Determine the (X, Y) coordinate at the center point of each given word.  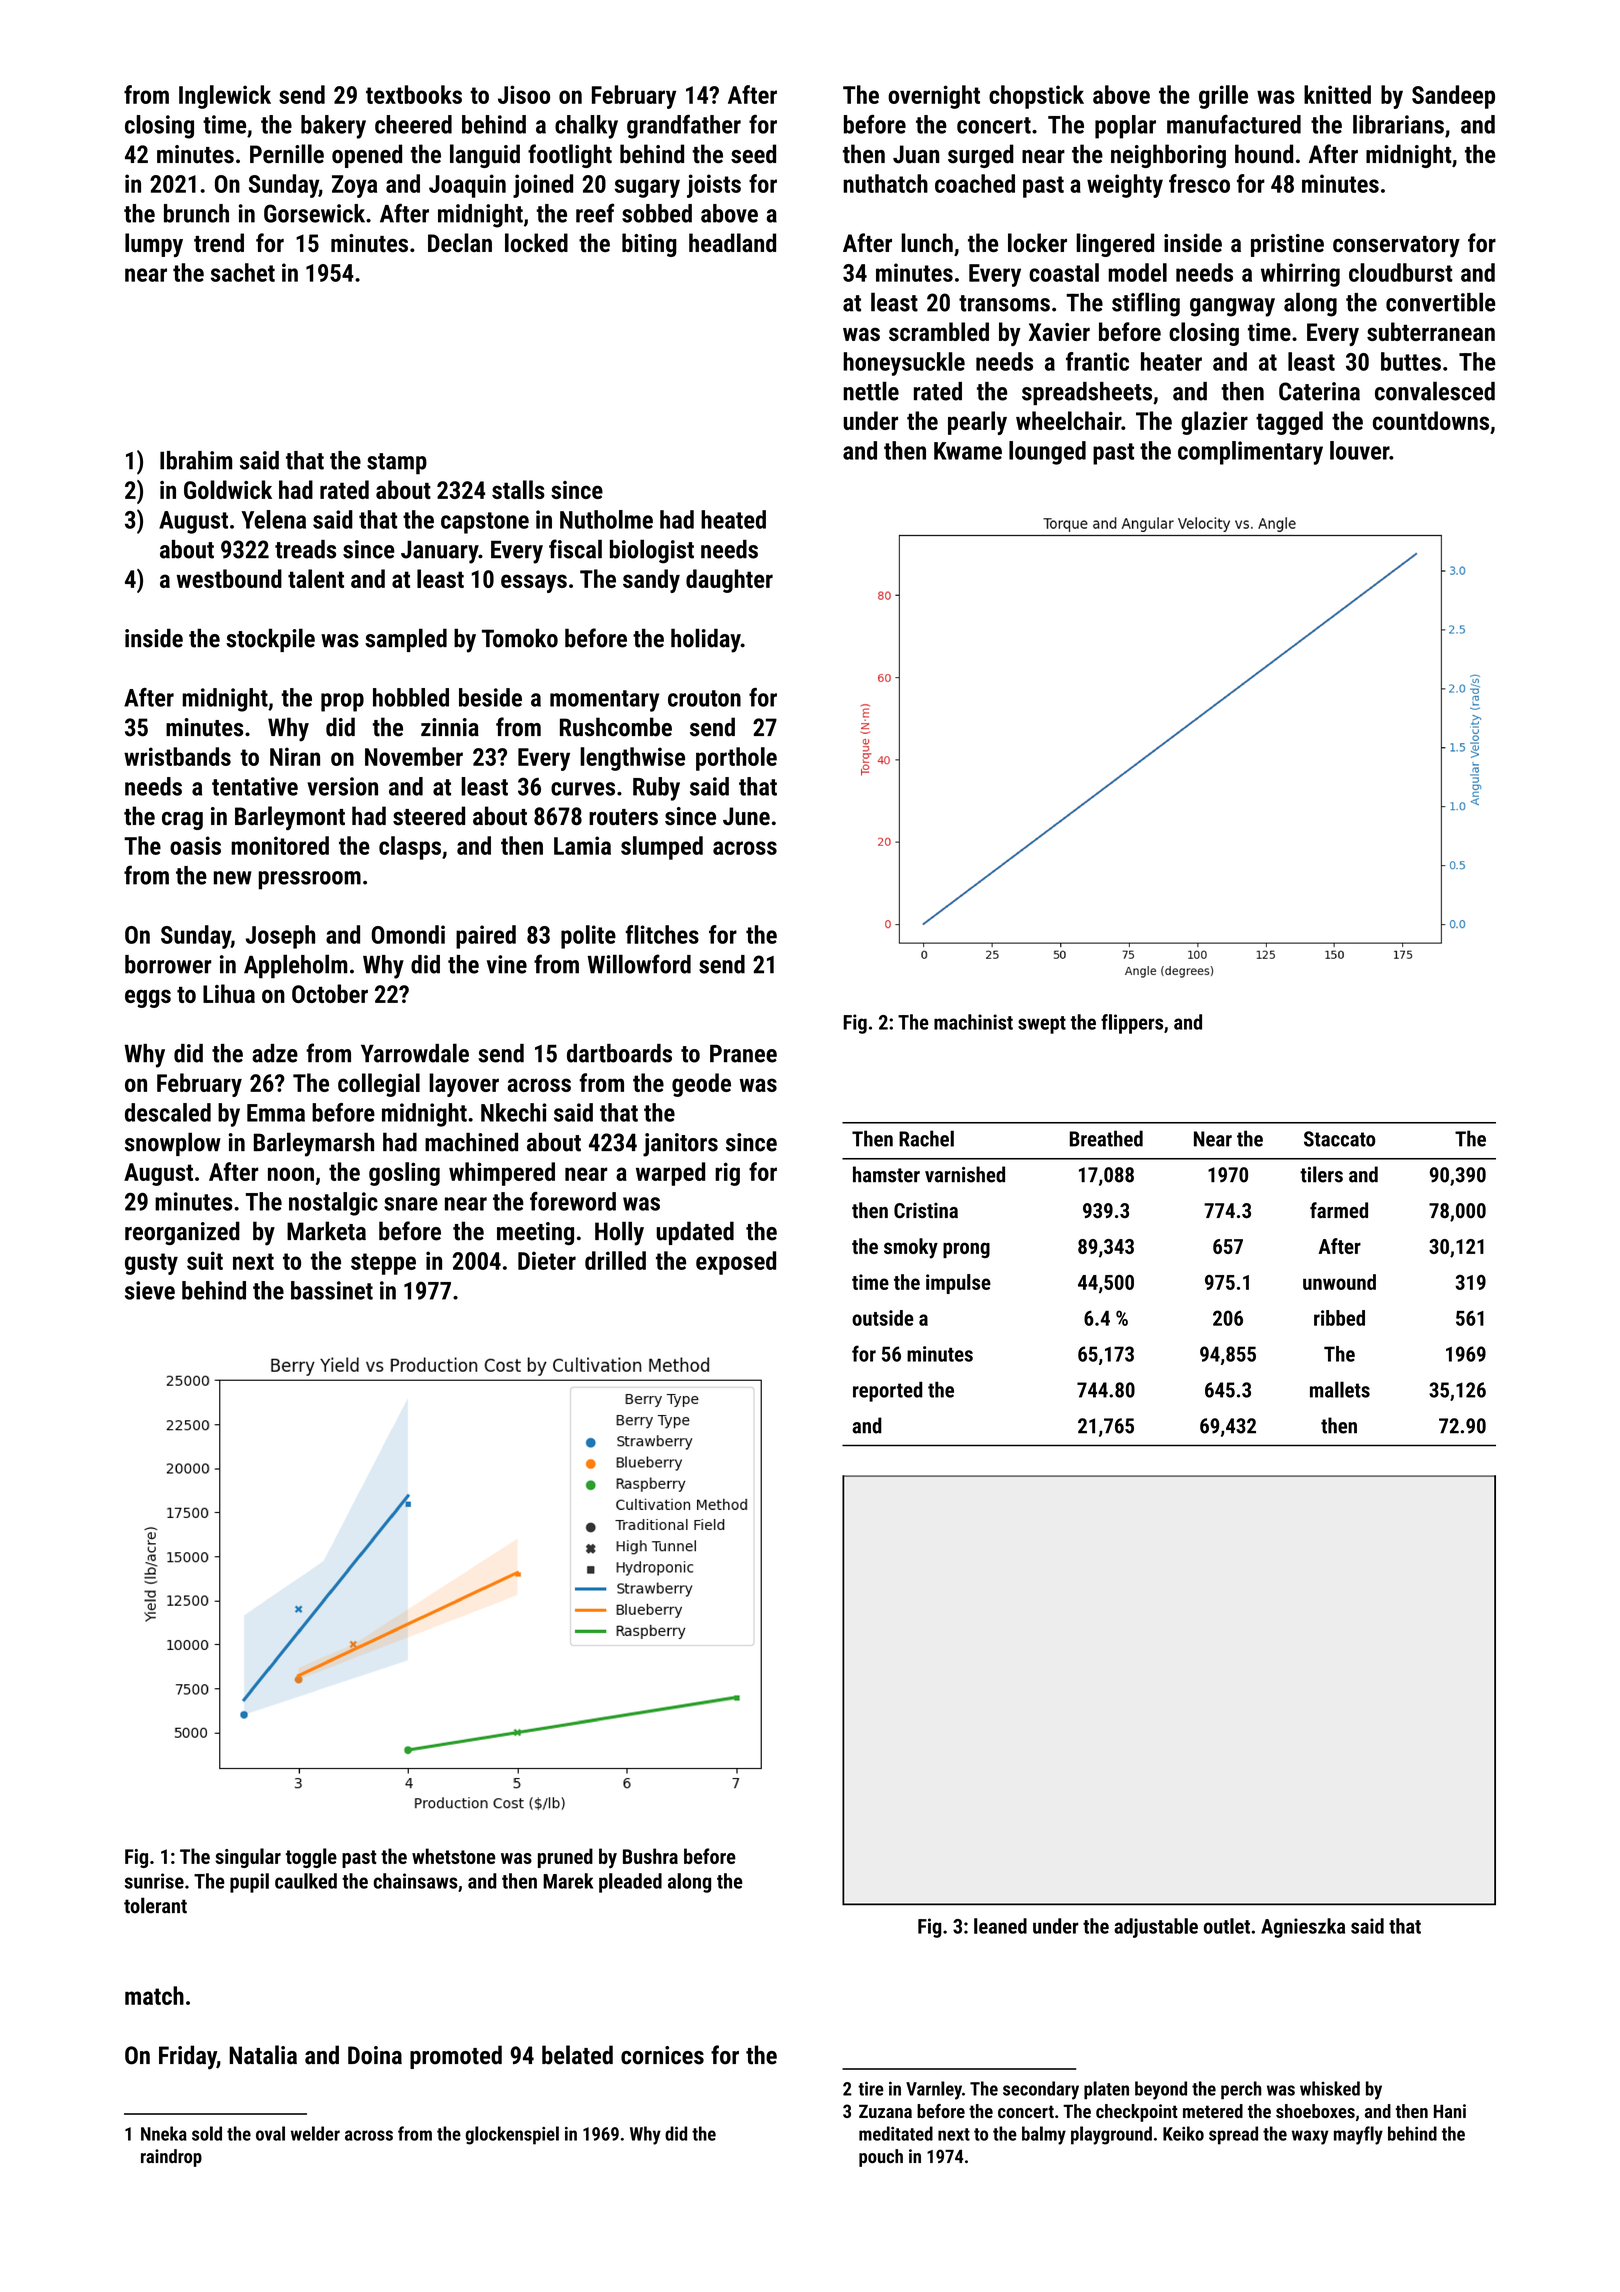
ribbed (1339, 1318)
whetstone (454, 1856)
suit (205, 1260)
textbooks (414, 94)
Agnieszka (1303, 1928)
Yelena (273, 519)
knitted (1337, 94)
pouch (881, 2158)
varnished (965, 1174)
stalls (518, 489)
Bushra (650, 1856)
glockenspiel (512, 2135)
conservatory (1396, 246)
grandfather (684, 126)
